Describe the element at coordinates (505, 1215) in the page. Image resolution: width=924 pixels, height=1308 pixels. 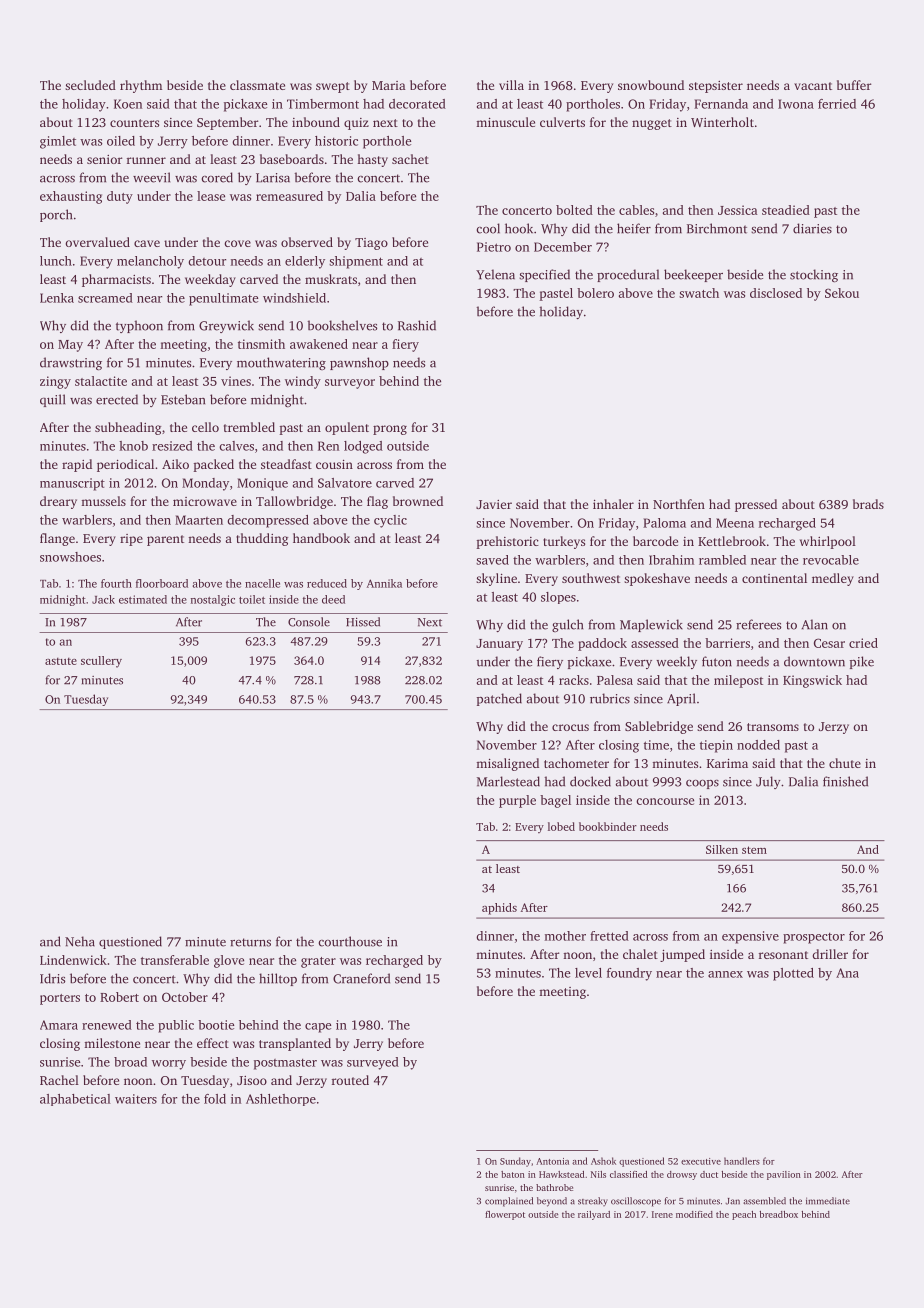
I see `flowerpot` at that location.
